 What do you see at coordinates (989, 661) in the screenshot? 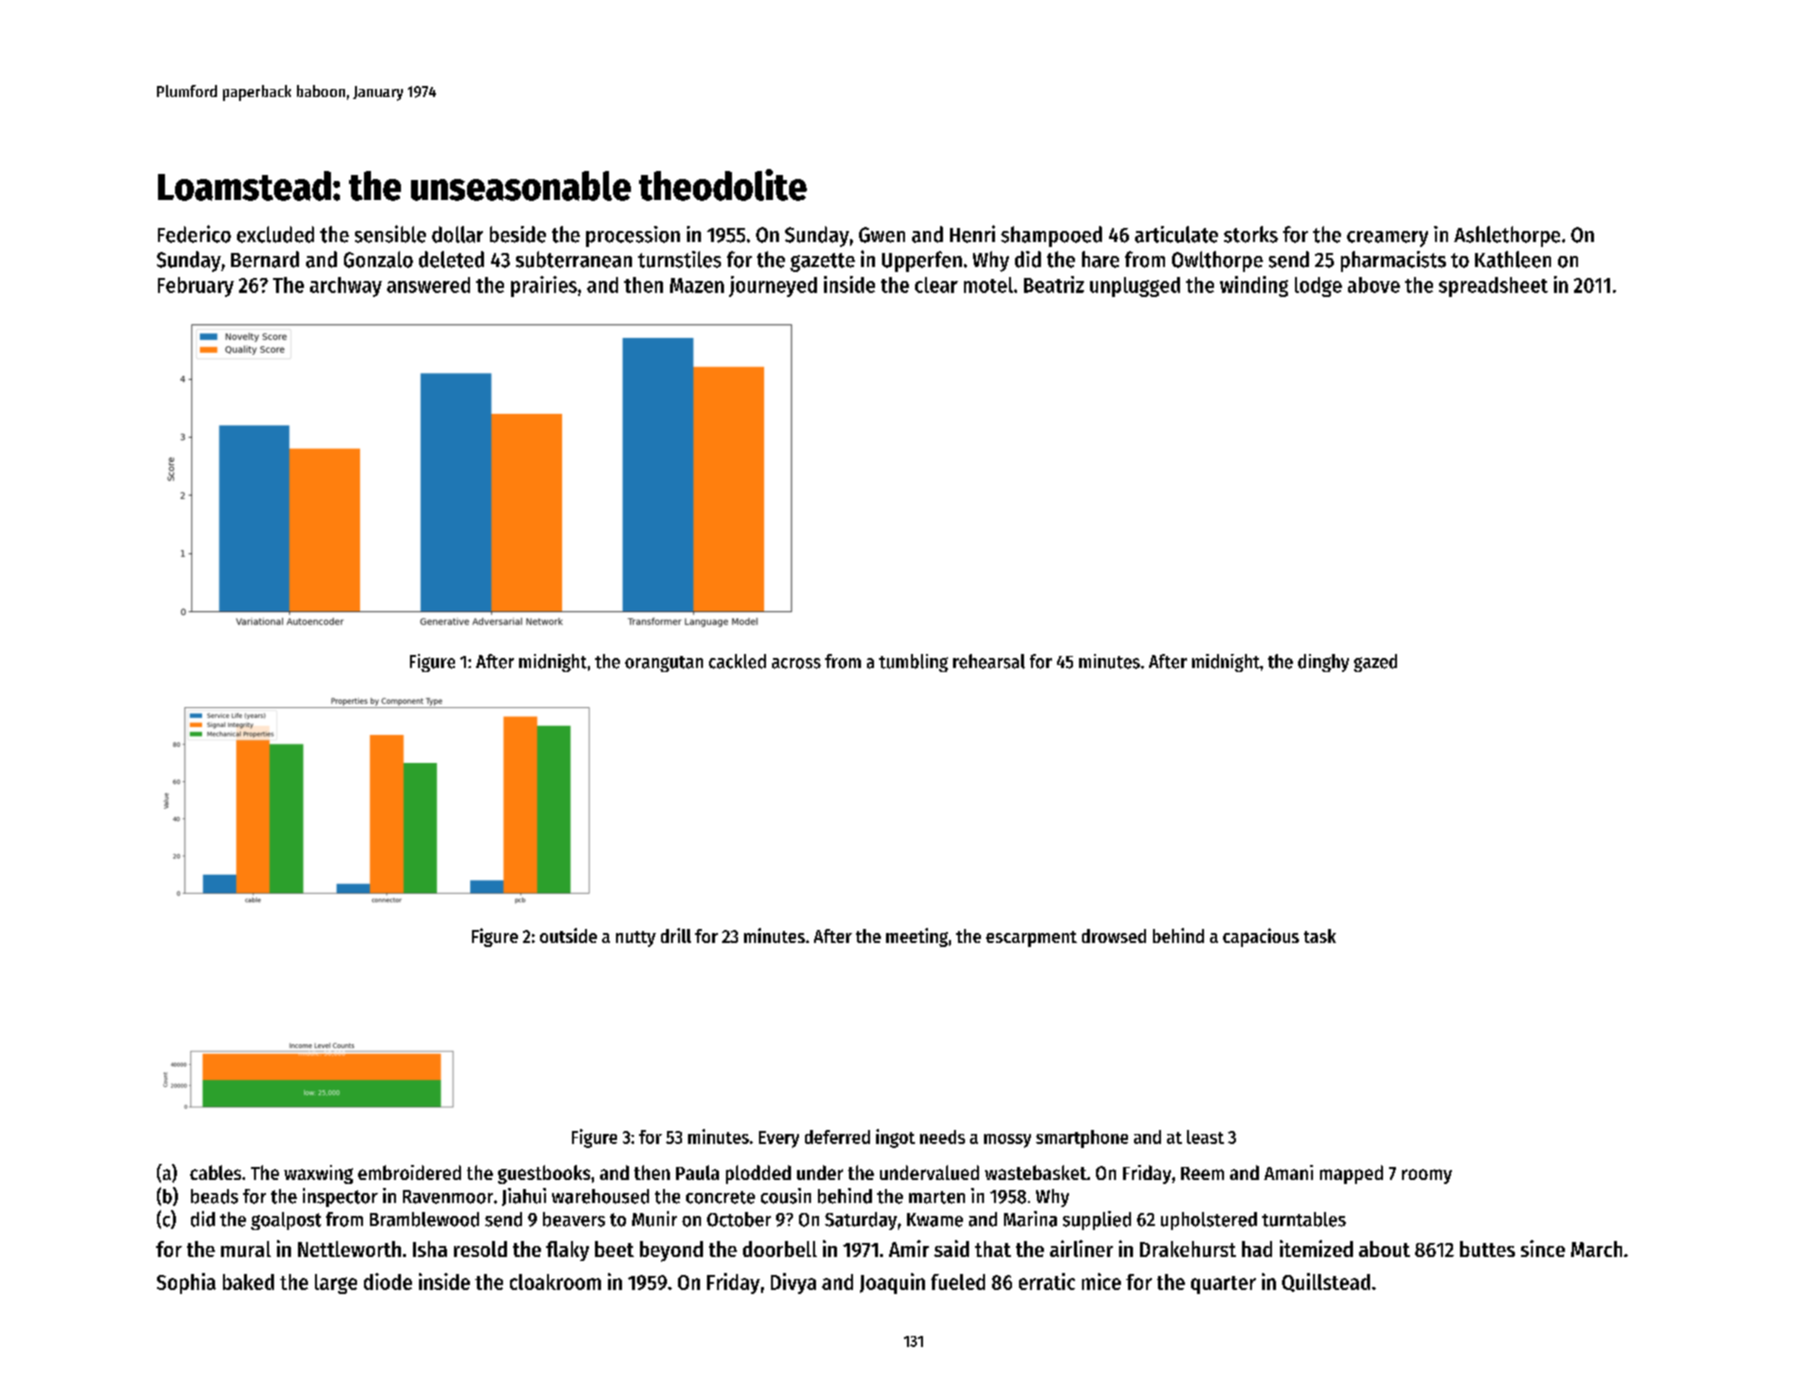
I see `rehearsal` at bounding box center [989, 661].
